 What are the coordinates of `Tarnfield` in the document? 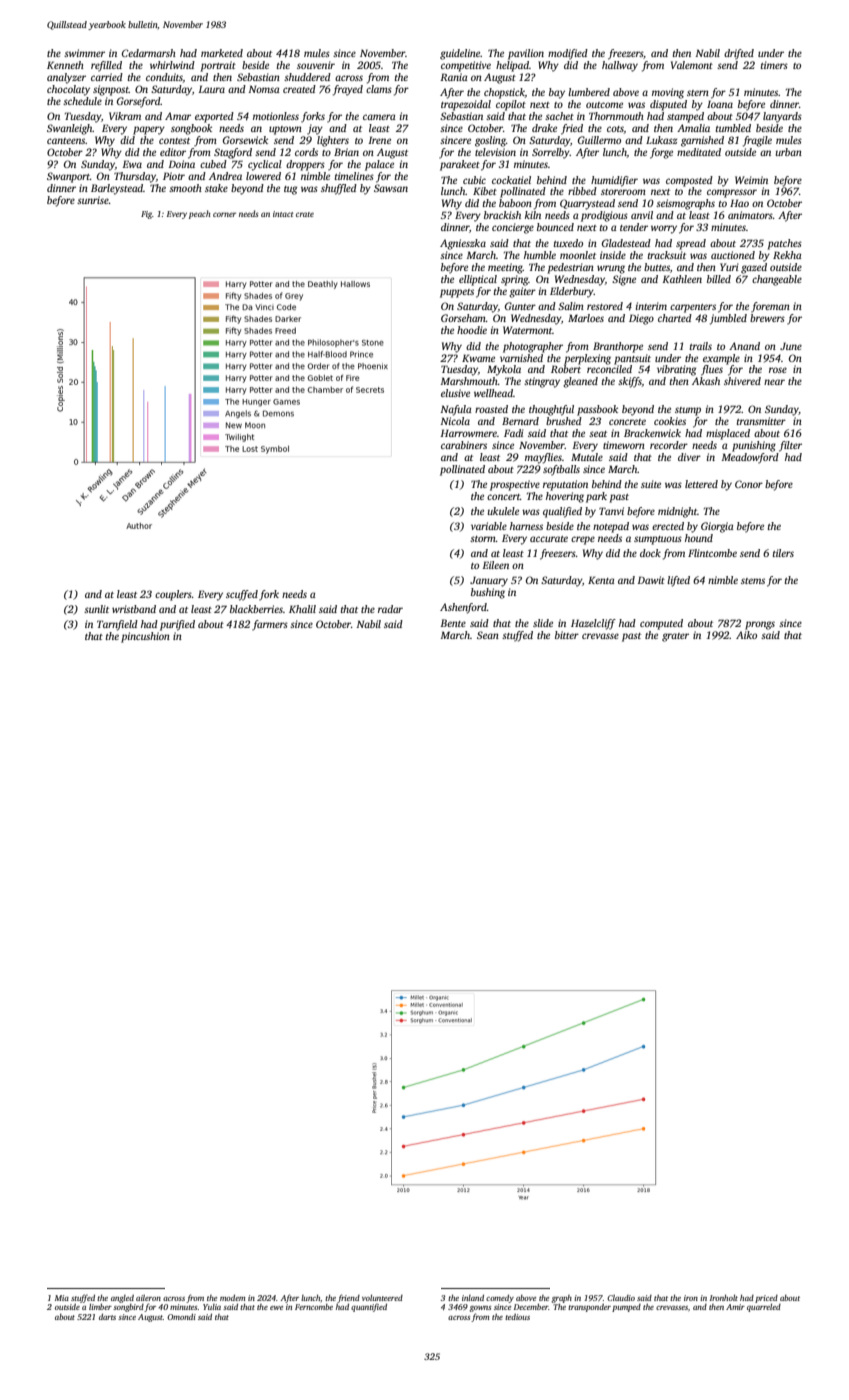 It's located at (117, 625).
